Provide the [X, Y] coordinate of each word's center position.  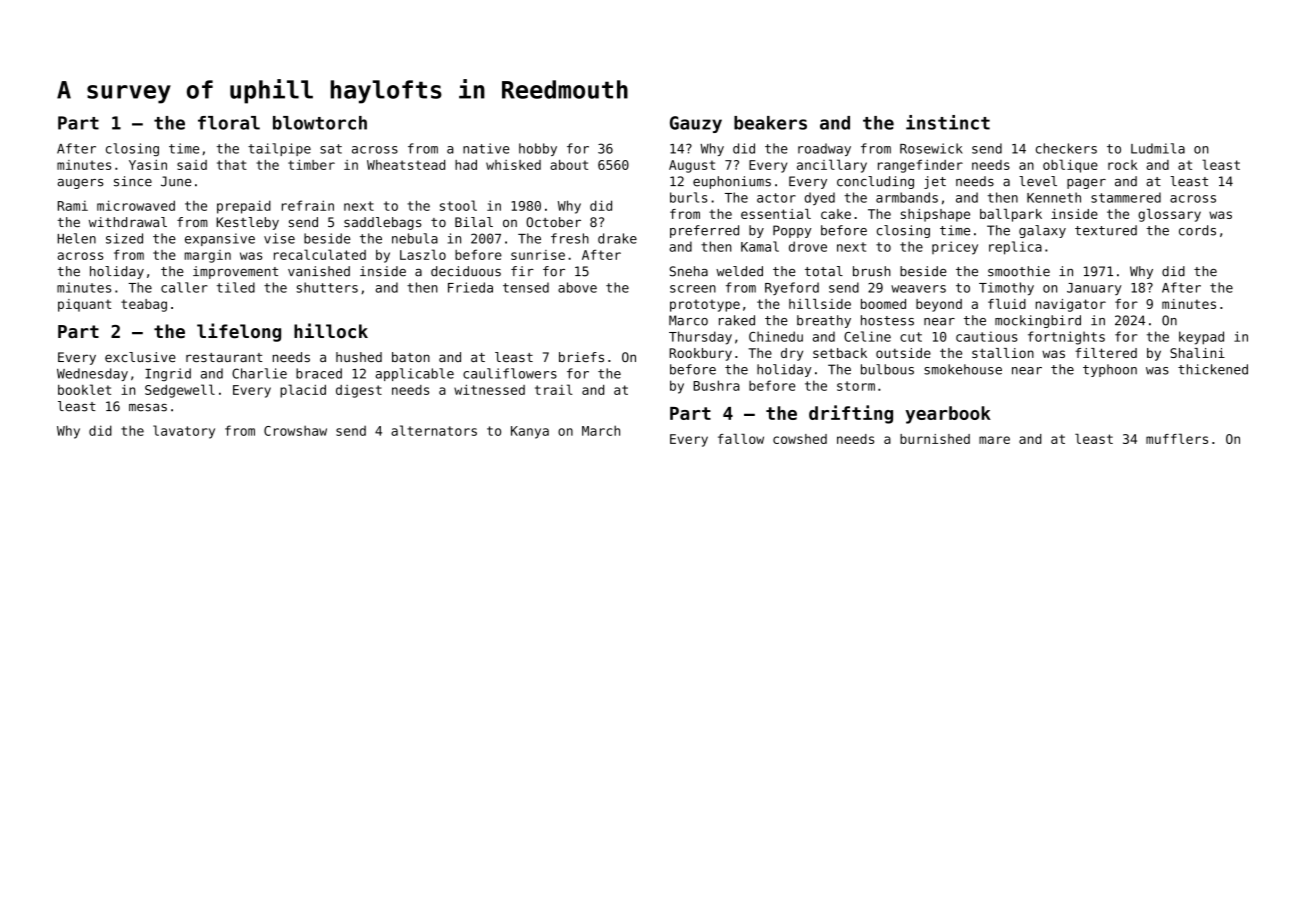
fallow [741, 439]
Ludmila [1158, 148]
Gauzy [696, 124]
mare [994, 440]
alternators [434, 430]
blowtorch [320, 123]
